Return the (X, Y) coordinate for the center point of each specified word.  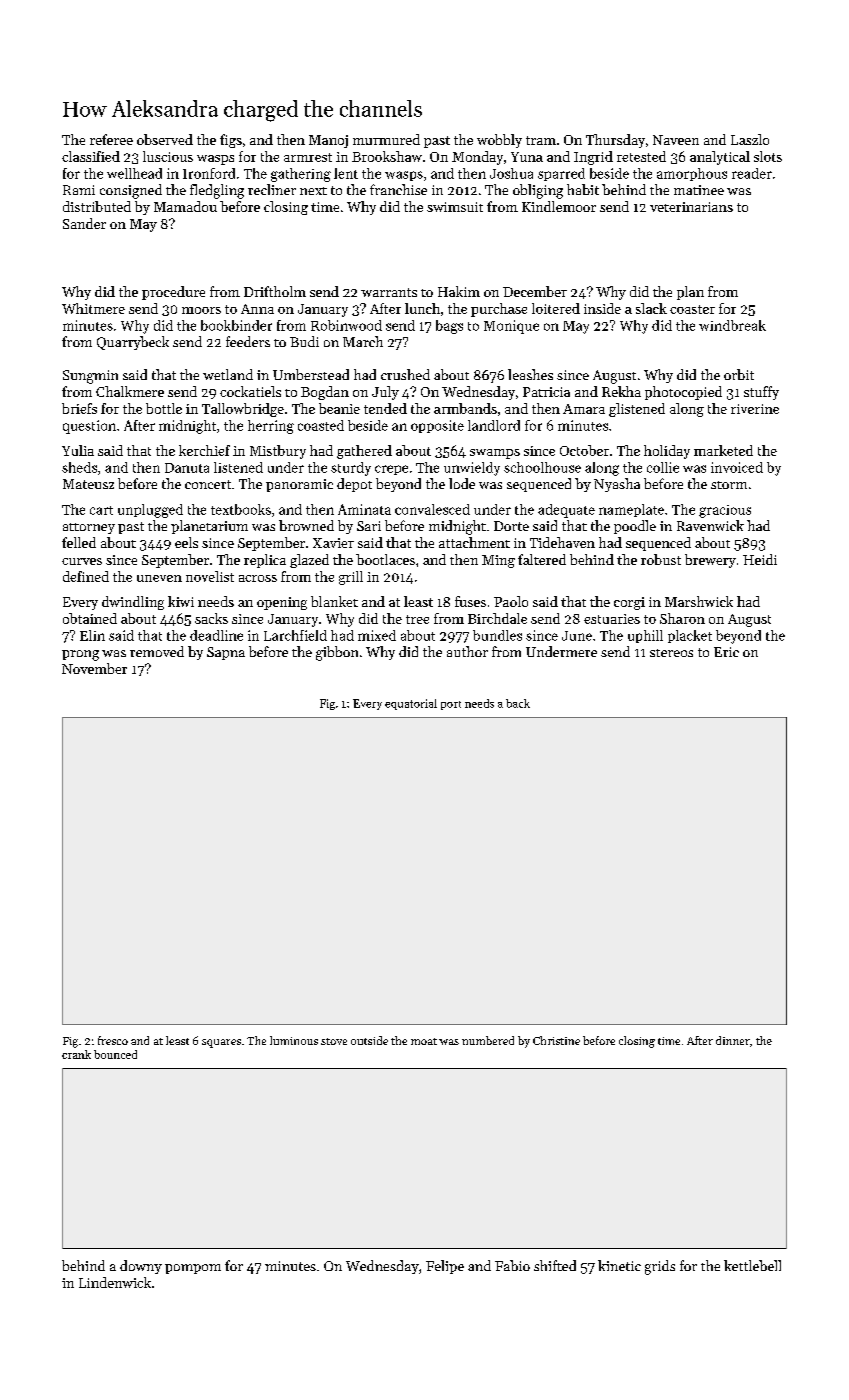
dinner (733, 1040)
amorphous (692, 174)
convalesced (432, 509)
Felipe (445, 1267)
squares (221, 1043)
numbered (488, 1040)
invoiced (737, 467)
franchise (398, 189)
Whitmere (93, 308)
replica (265, 561)
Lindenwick (115, 1282)
